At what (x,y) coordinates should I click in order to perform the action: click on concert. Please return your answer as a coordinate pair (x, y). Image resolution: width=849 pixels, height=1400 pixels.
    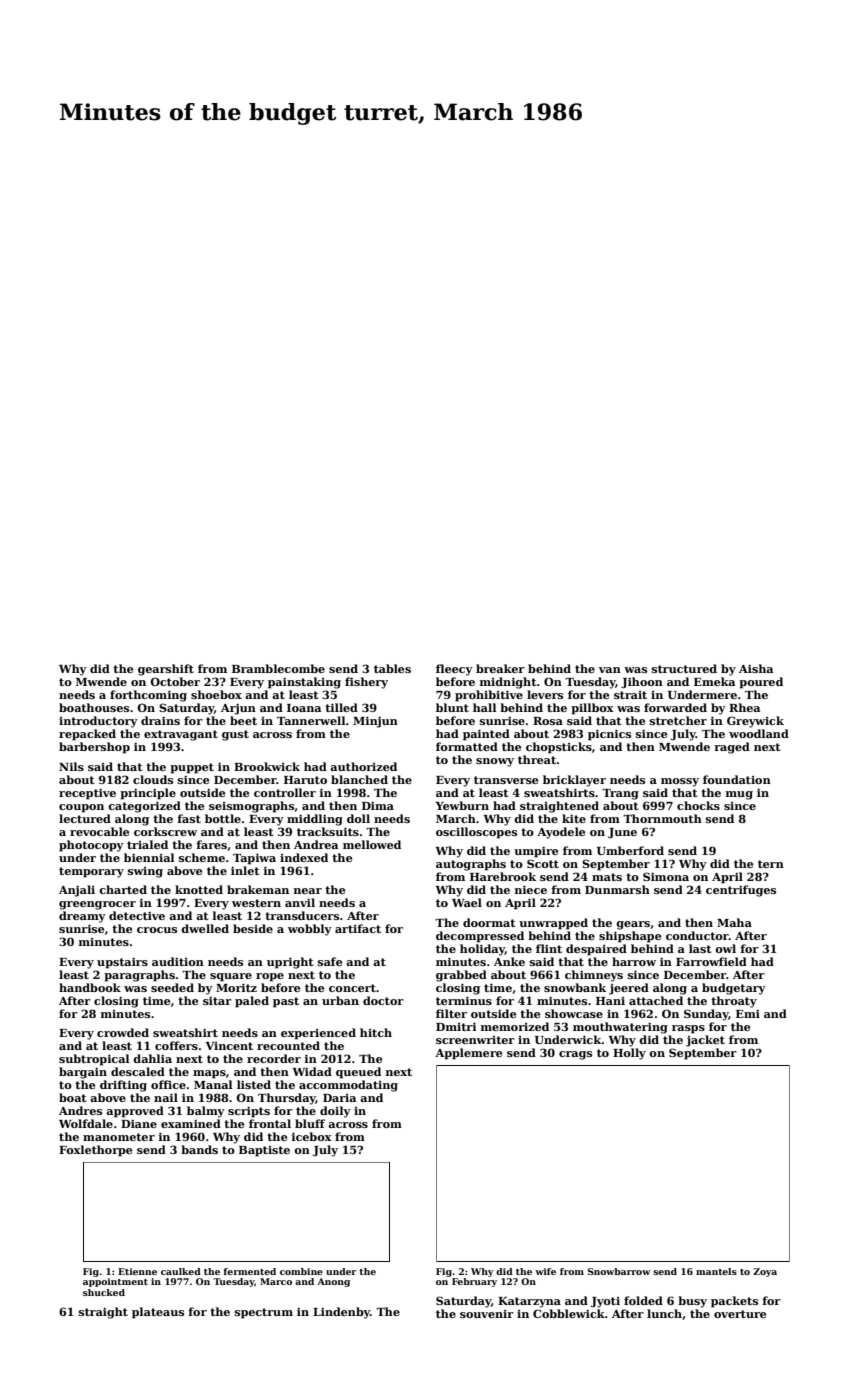
    Looking at the image, I should click on (352, 988).
